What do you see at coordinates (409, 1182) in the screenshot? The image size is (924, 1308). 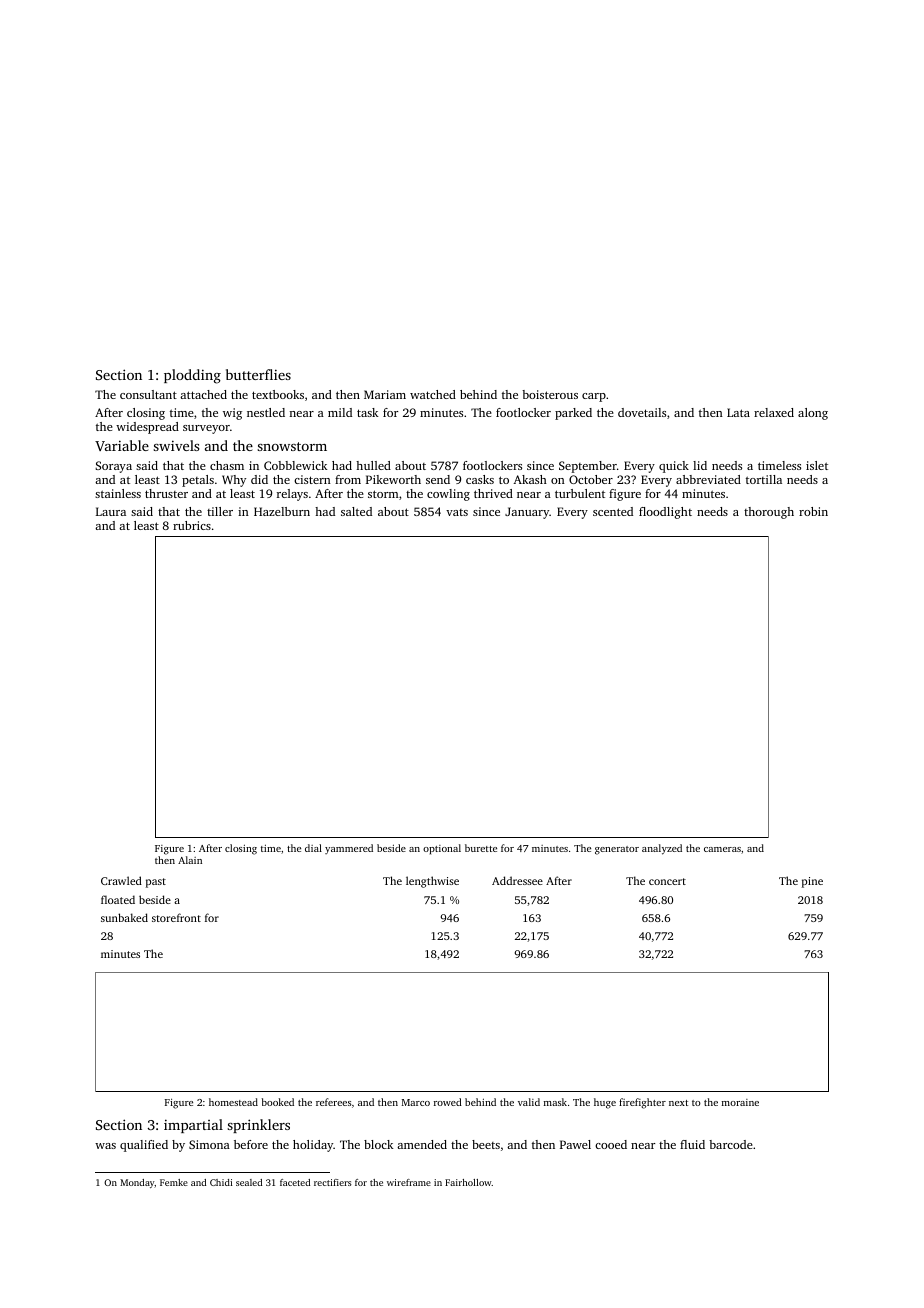 I see `wireframe` at bounding box center [409, 1182].
